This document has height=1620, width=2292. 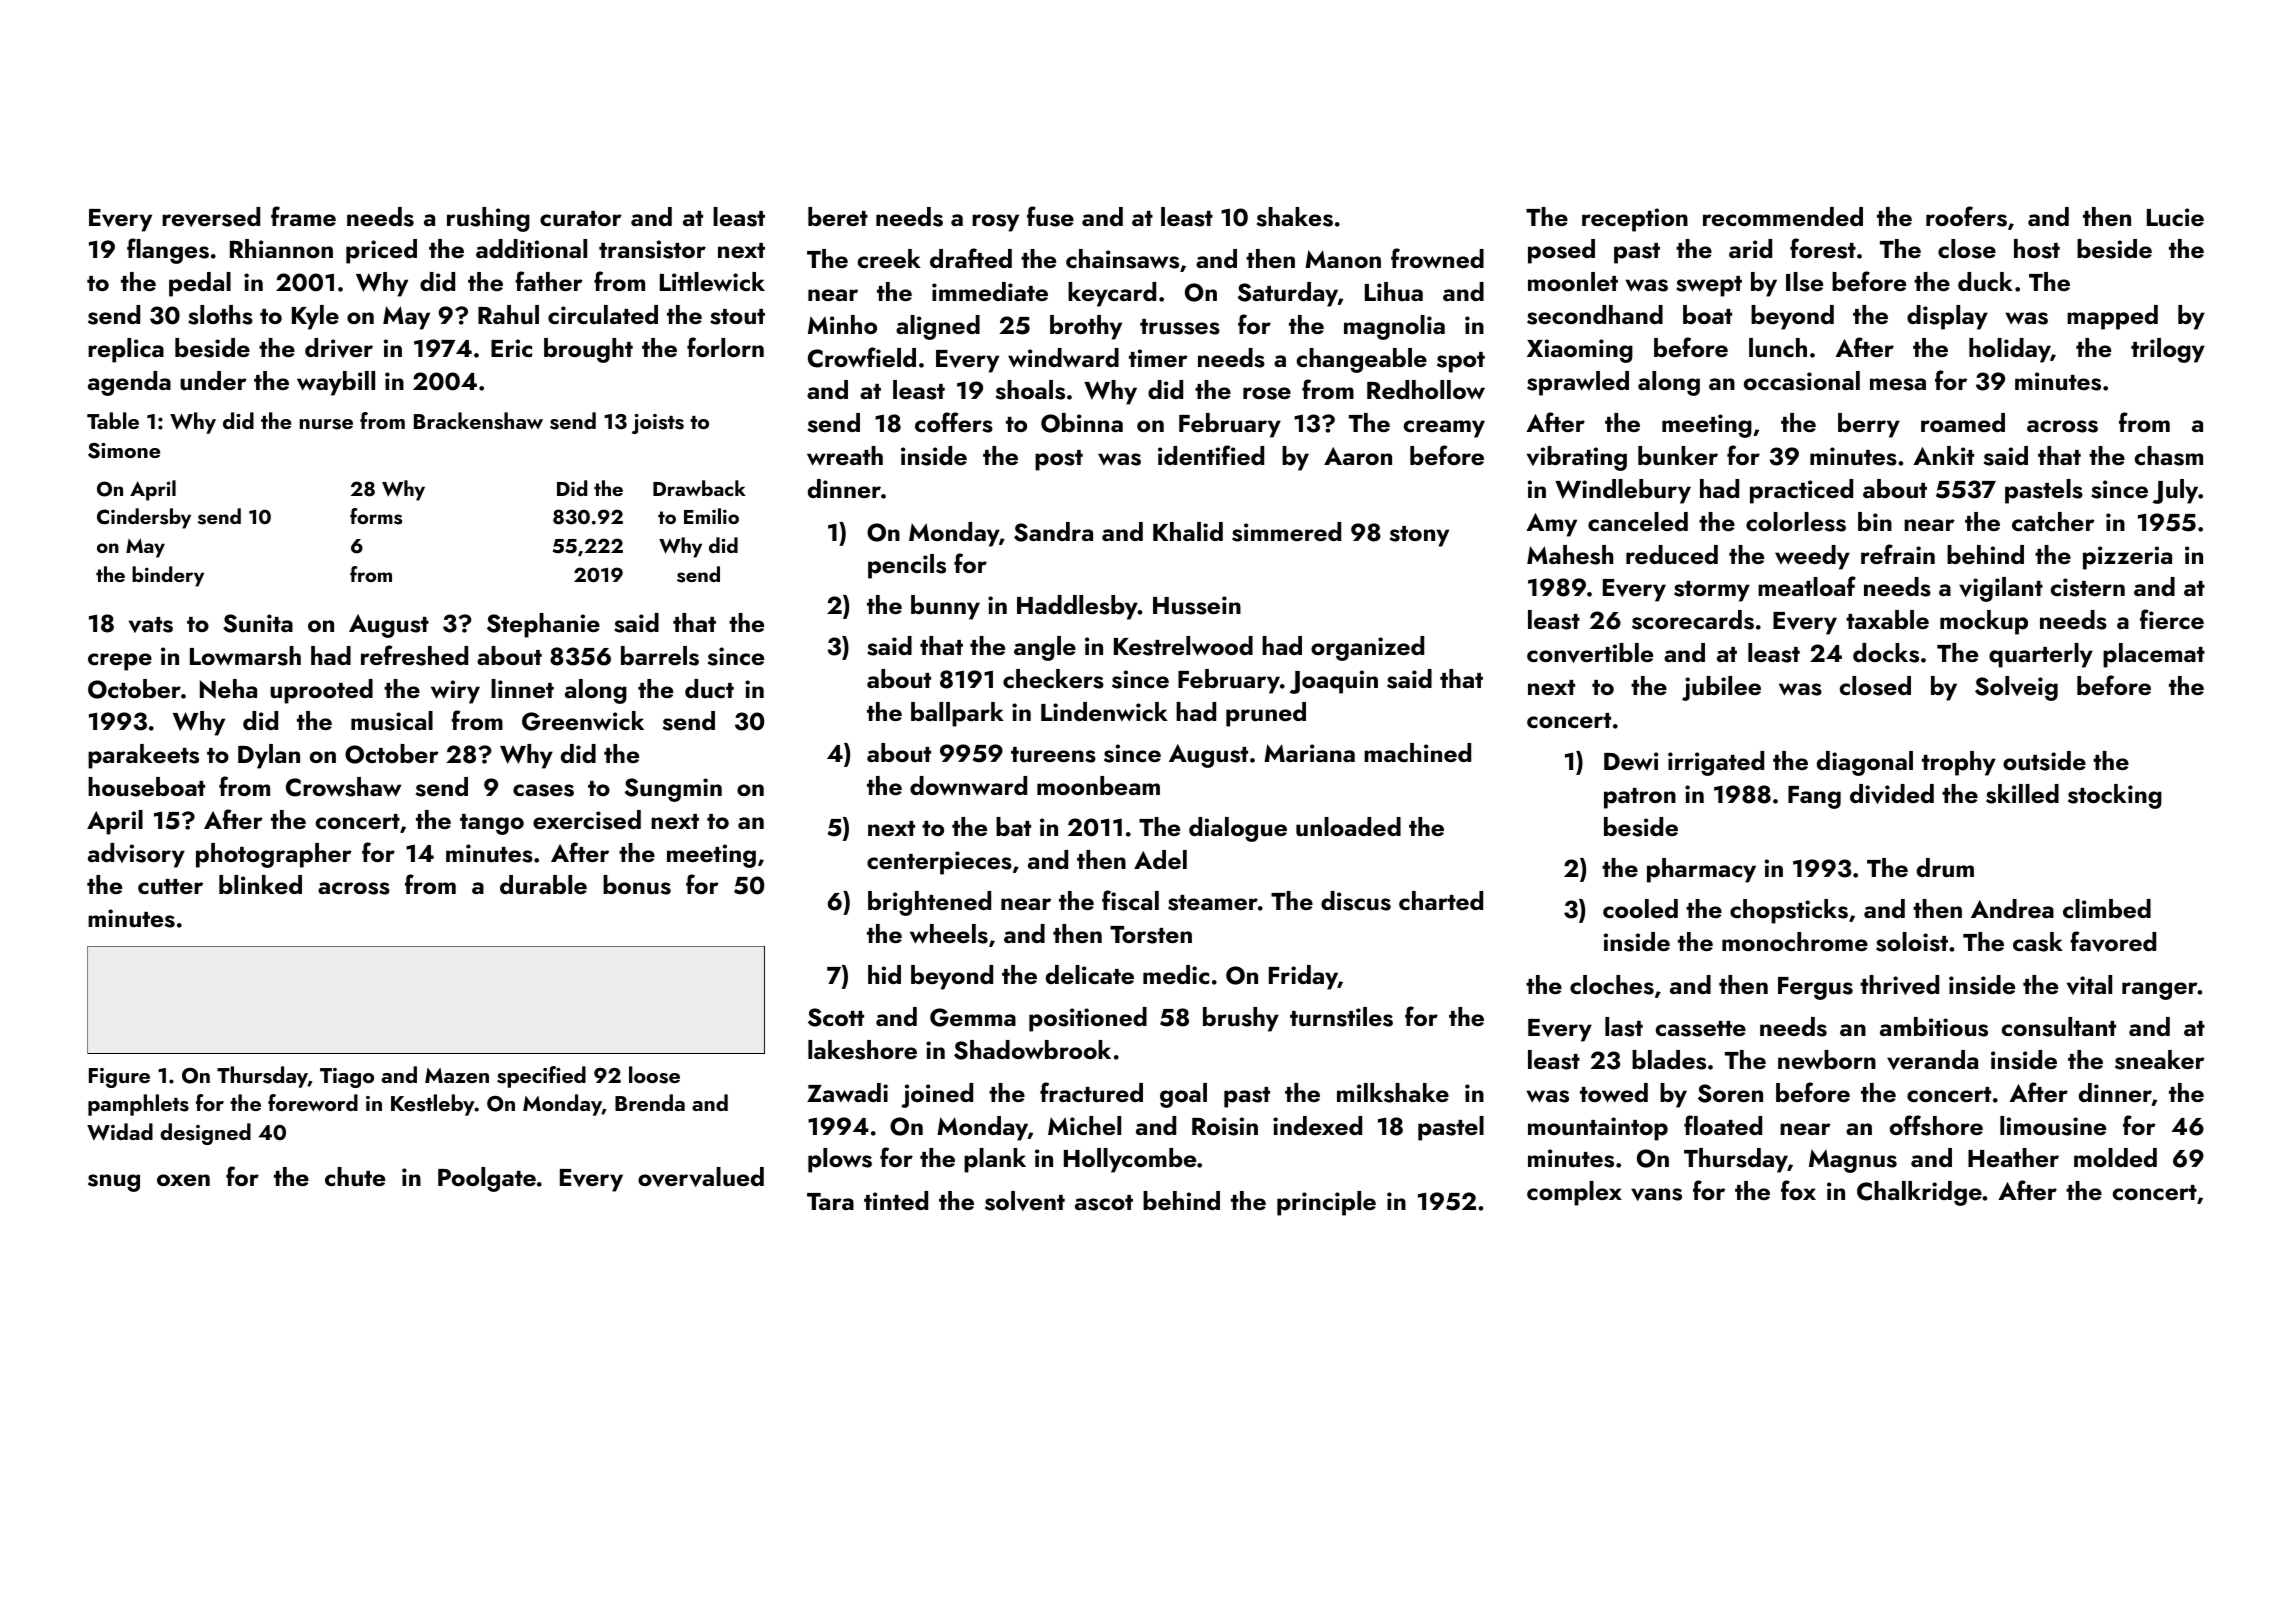 What do you see at coordinates (1358, 456) in the document?
I see `Aaron` at bounding box center [1358, 456].
